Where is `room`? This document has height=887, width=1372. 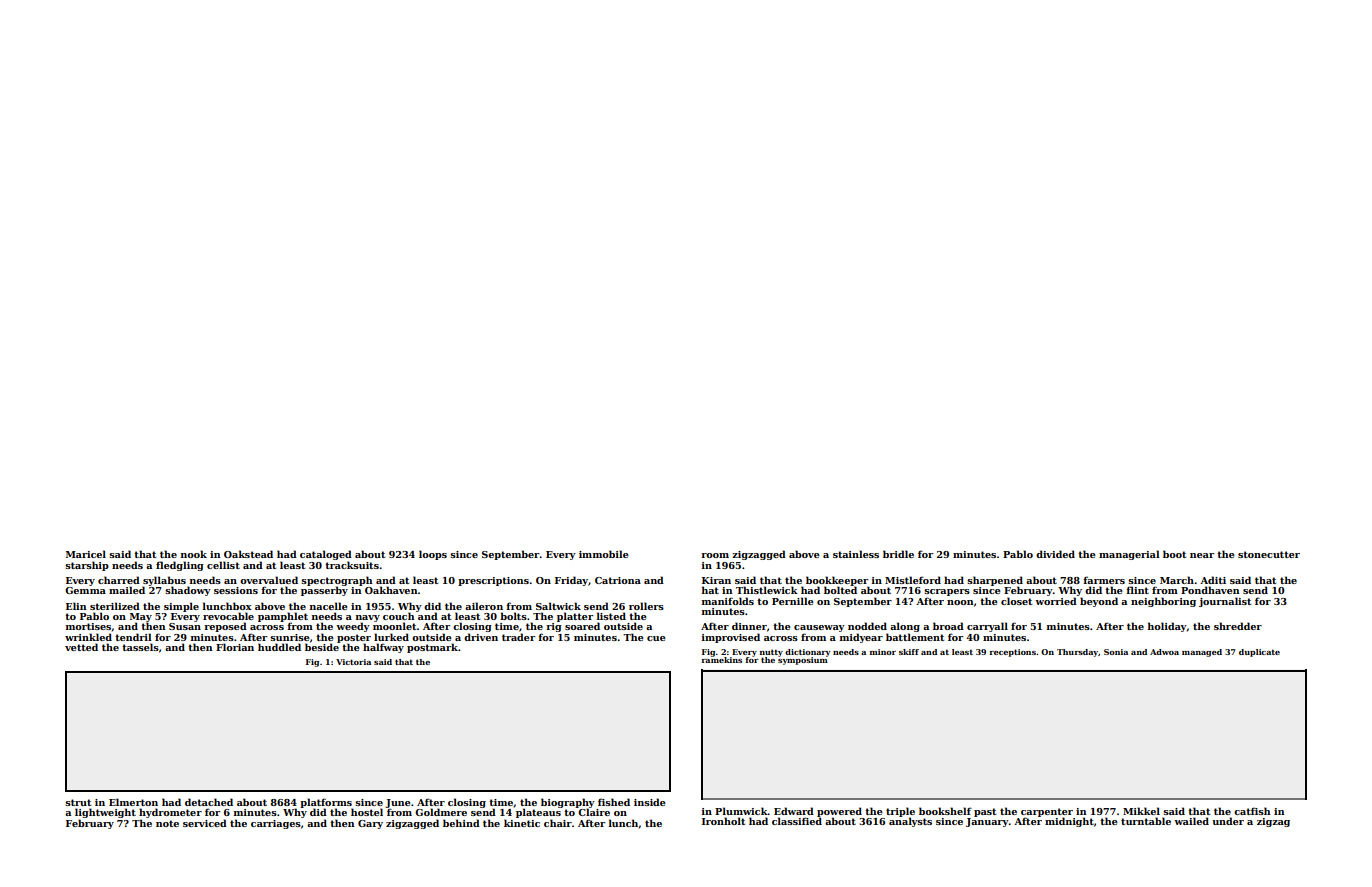
room is located at coordinates (715, 555).
